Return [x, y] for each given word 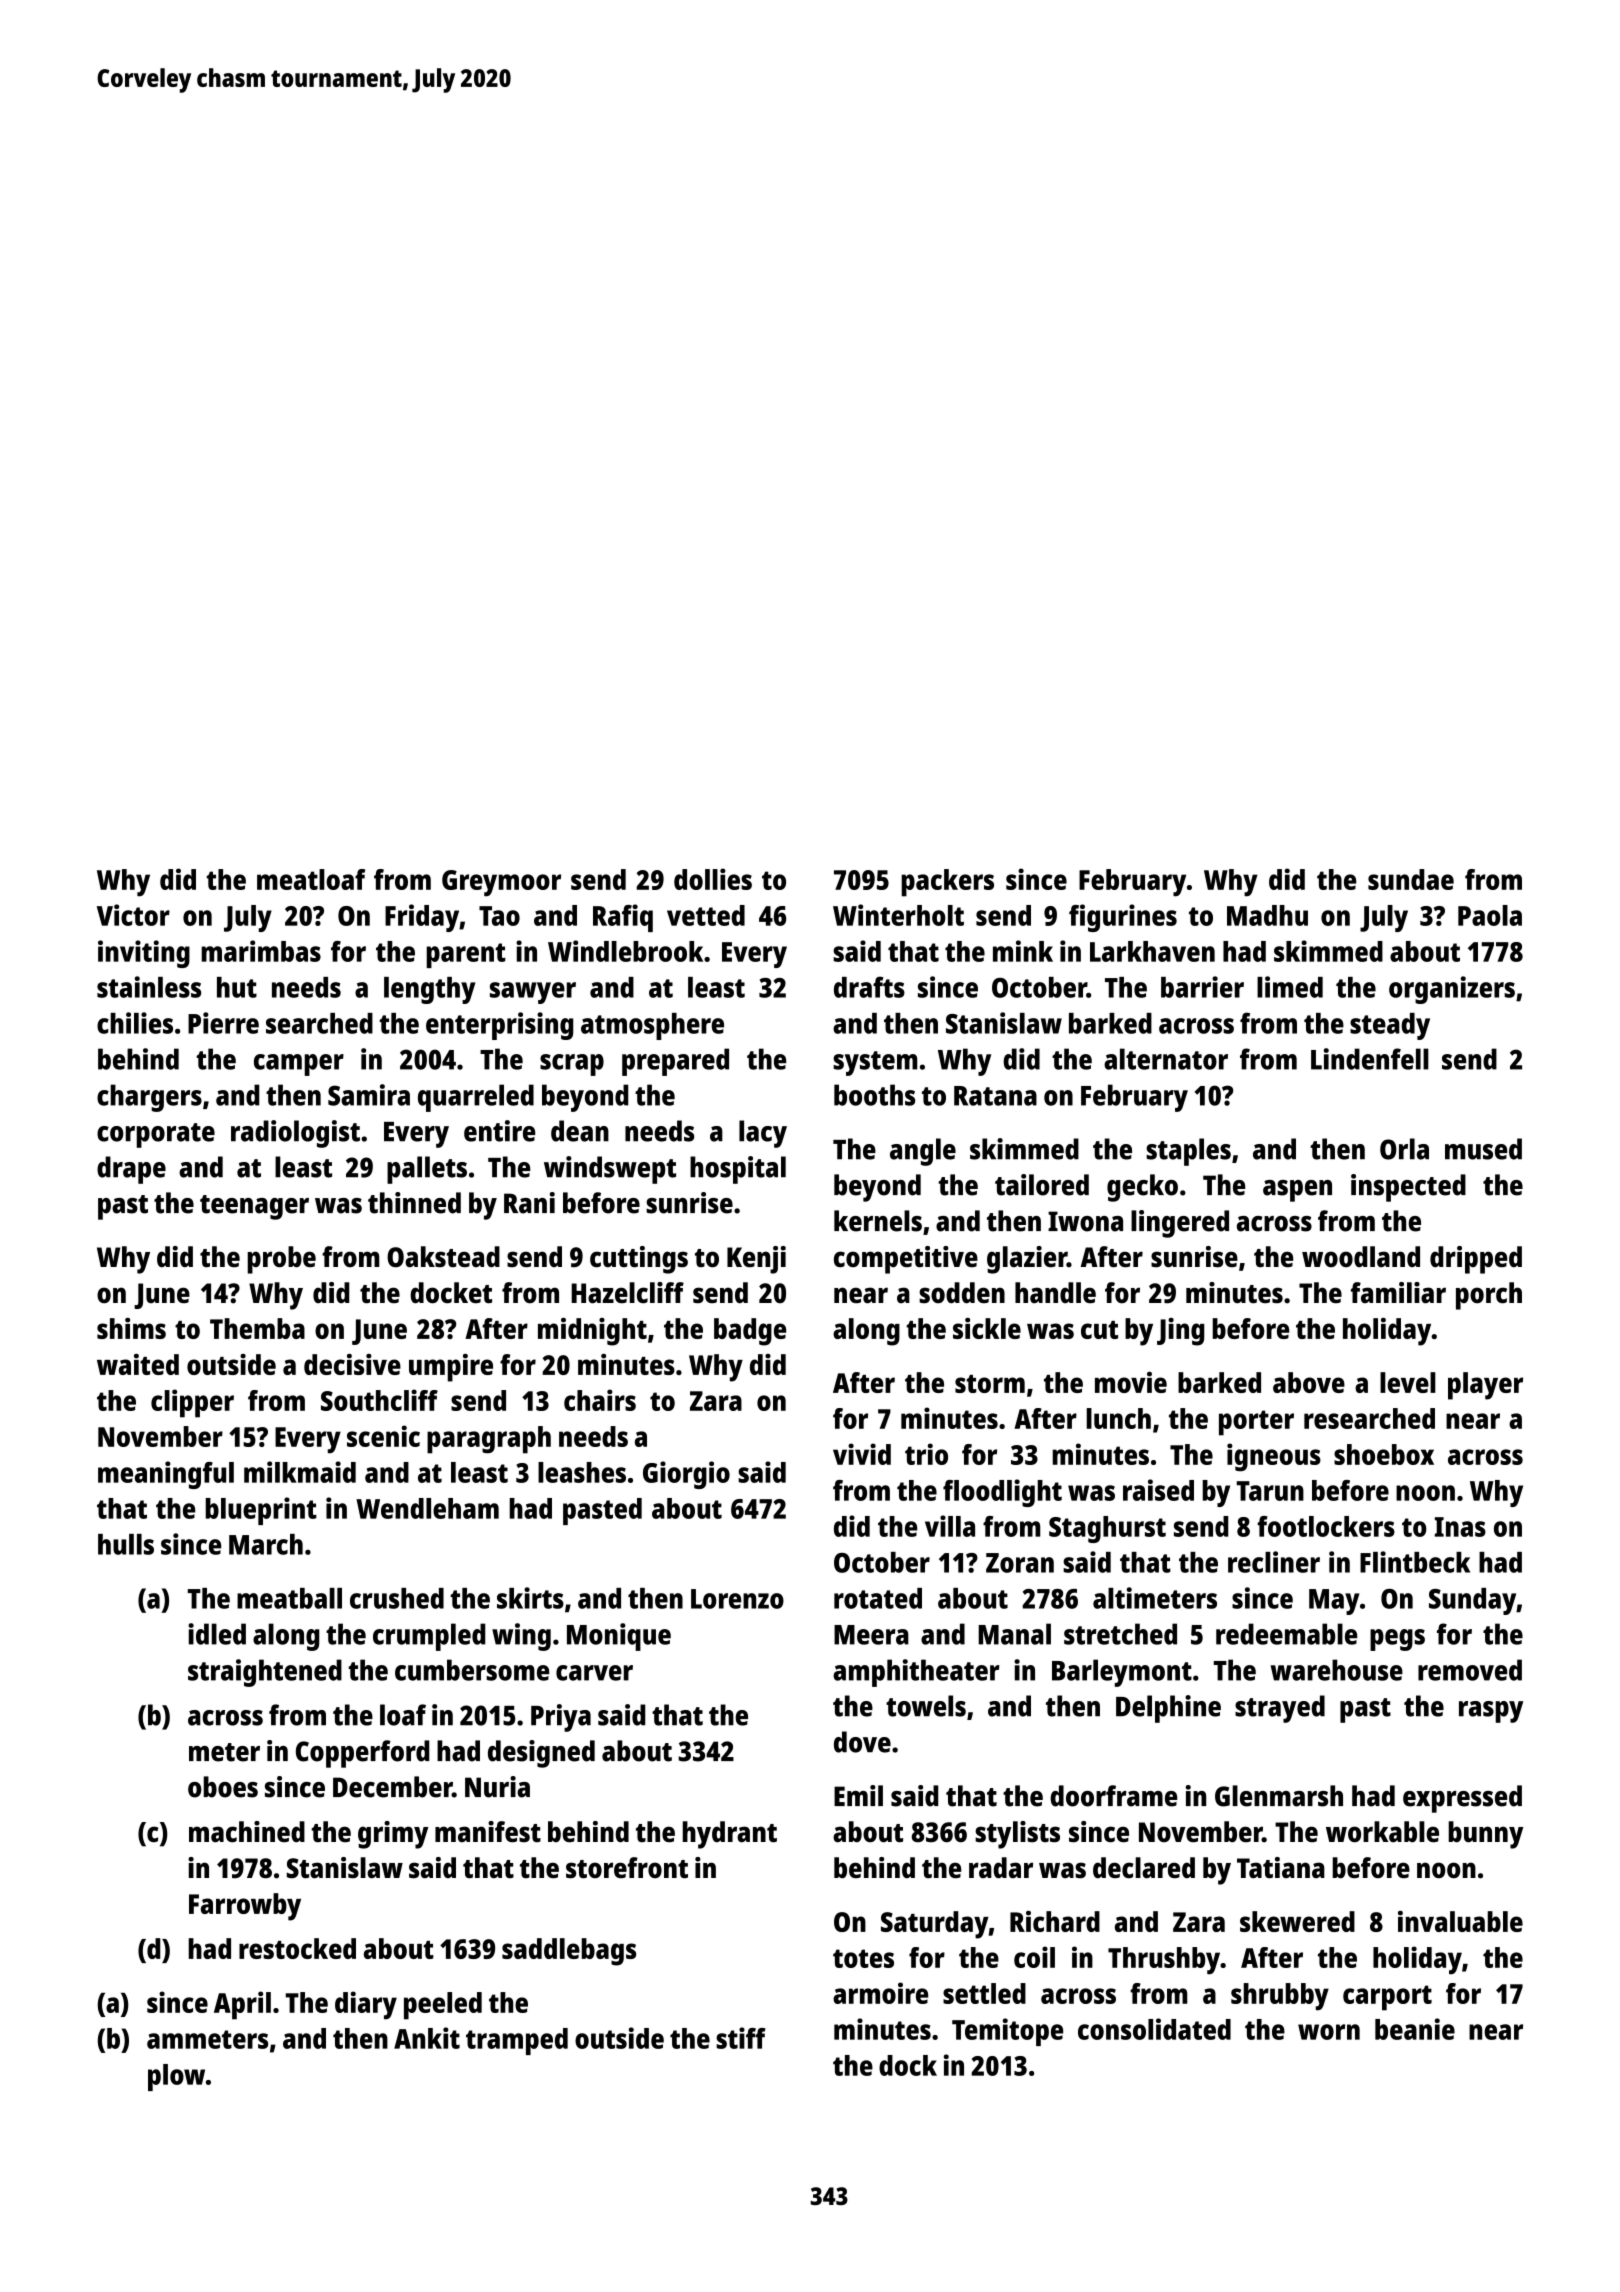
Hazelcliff [627, 1293]
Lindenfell [1370, 1059]
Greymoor [501, 883]
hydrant [729, 1835]
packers [947, 883]
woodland [1361, 1256]
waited [138, 1364]
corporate [156, 1135]
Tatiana [1281, 1868]
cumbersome [472, 1670]
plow [176, 2077]
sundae [1411, 879]
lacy [763, 1134]
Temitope [1007, 2032]
